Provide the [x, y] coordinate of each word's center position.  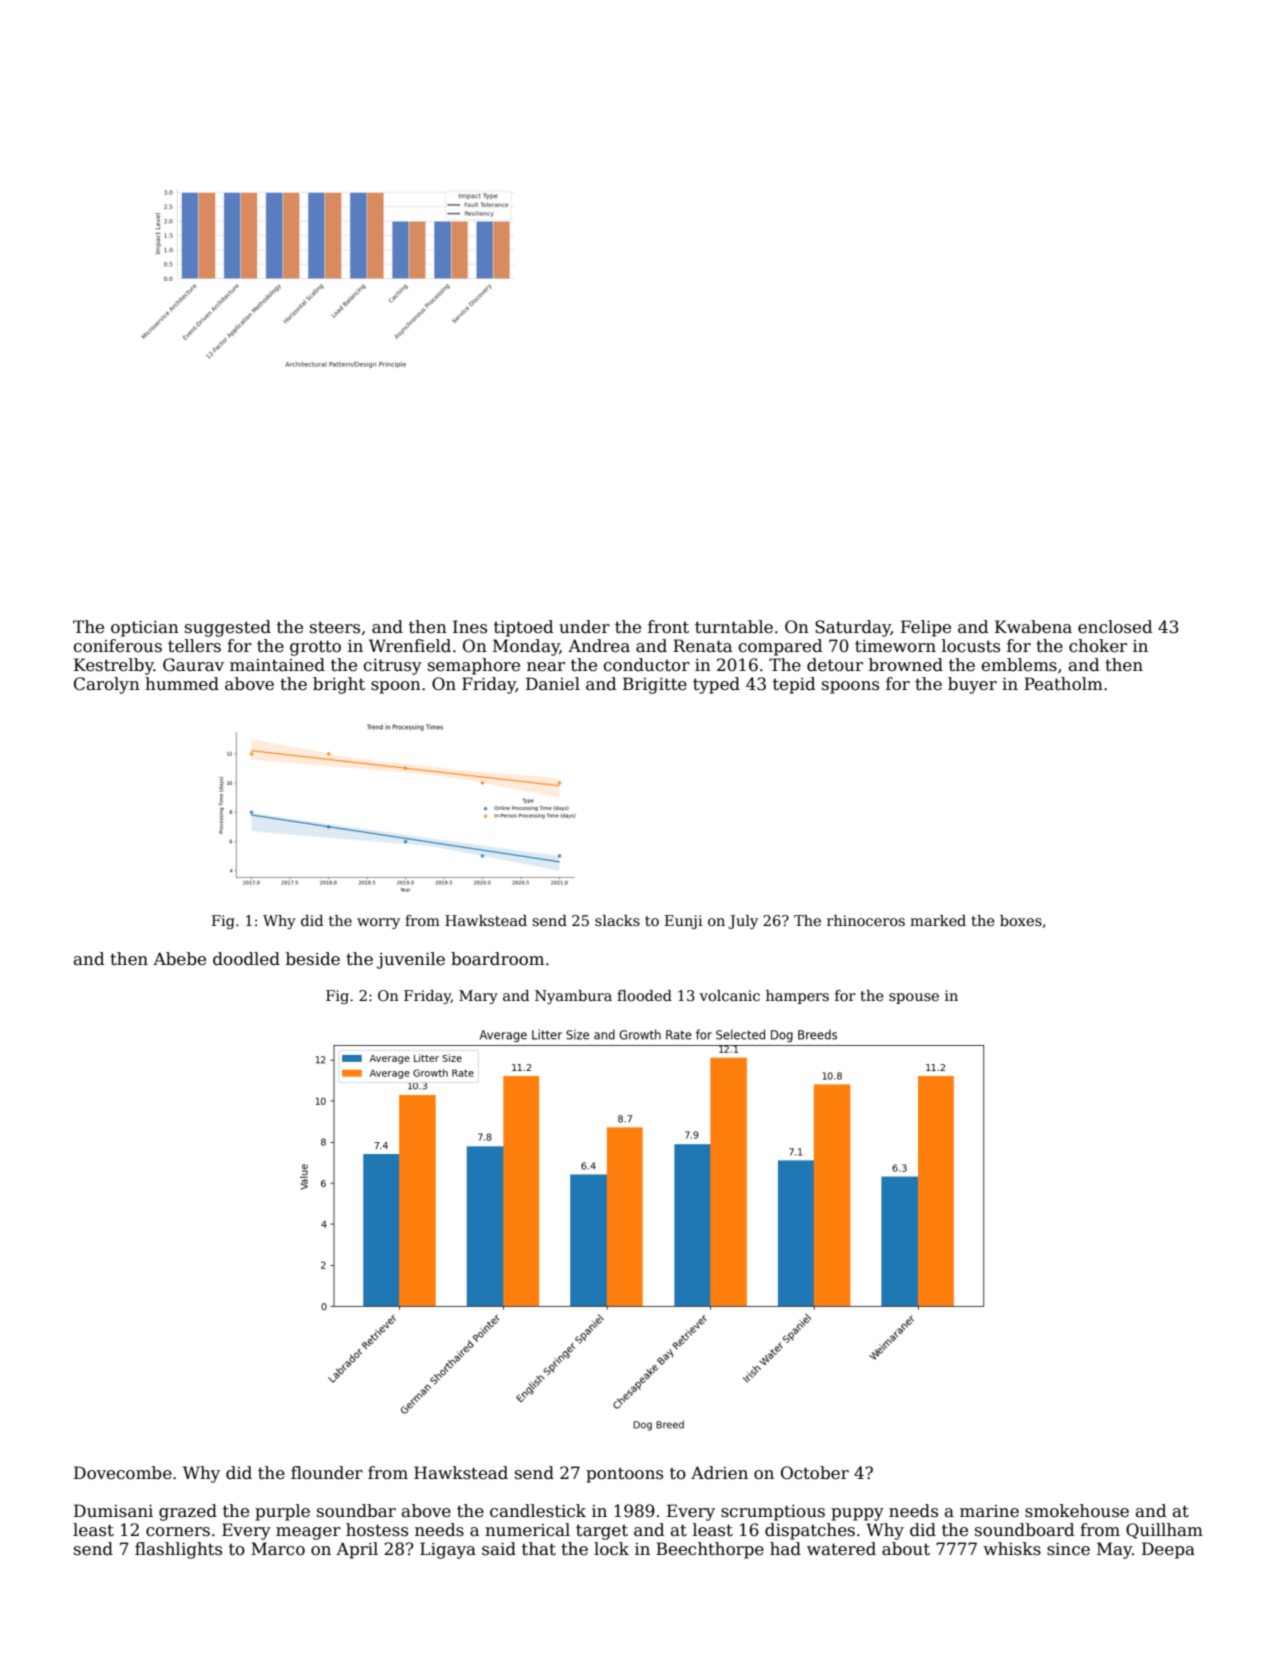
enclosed [1115, 627]
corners [178, 1532]
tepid [794, 685]
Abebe [179, 959]
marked [938, 920]
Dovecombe [123, 1473]
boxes [1021, 920]
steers [335, 627]
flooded [644, 995]
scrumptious [773, 1513]
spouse [914, 998]
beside [313, 959]
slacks [617, 920]
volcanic [730, 995]
